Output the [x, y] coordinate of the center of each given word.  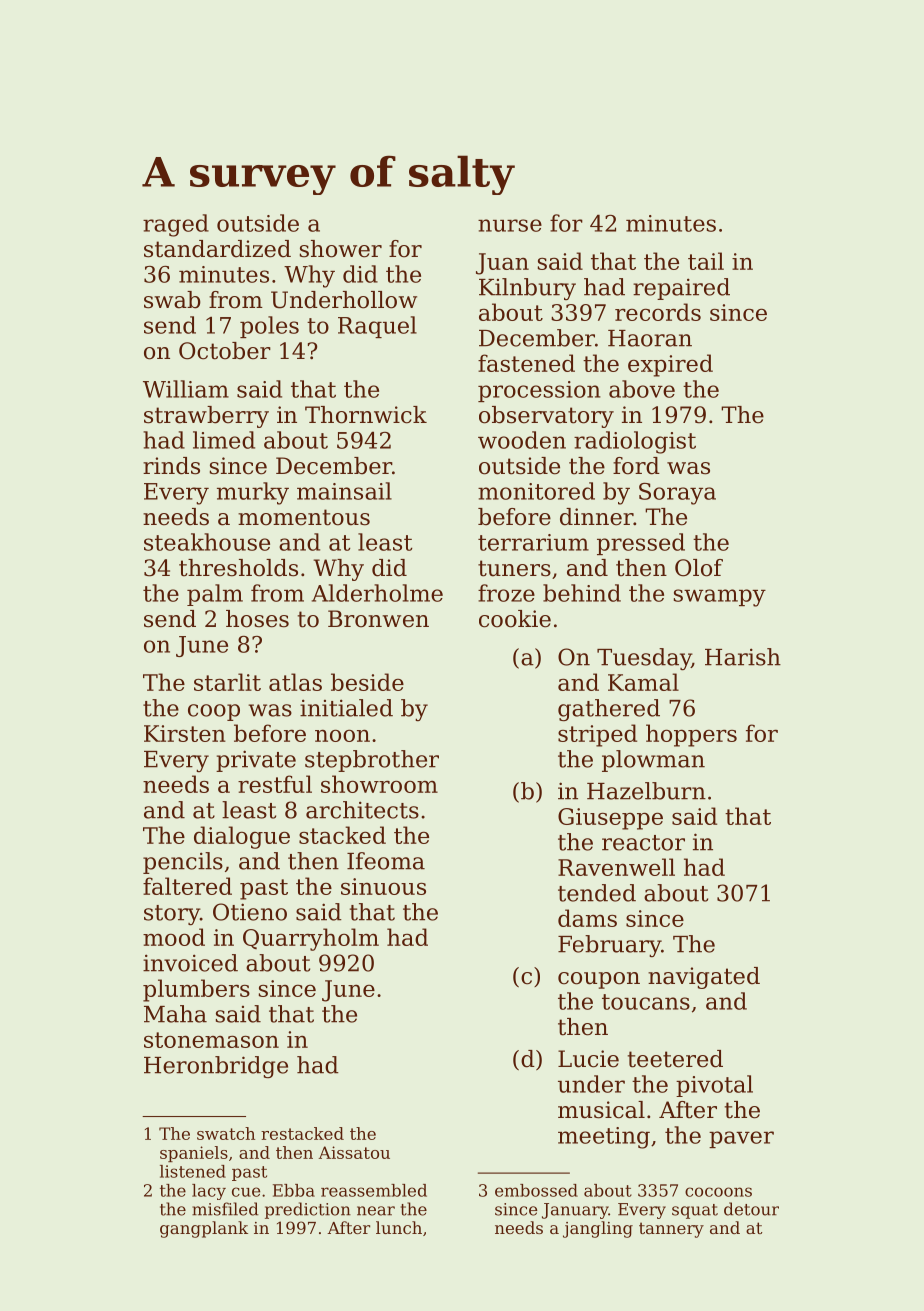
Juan [502, 264]
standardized [217, 249]
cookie [515, 619]
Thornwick [366, 415]
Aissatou [354, 1152]
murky [253, 493]
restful [275, 784]
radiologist [635, 442]
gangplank [204, 1229]
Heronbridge [216, 1067]
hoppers [691, 735]
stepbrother [372, 761]
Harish [743, 657]
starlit [227, 682]
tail [706, 261]
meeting [604, 1138]
